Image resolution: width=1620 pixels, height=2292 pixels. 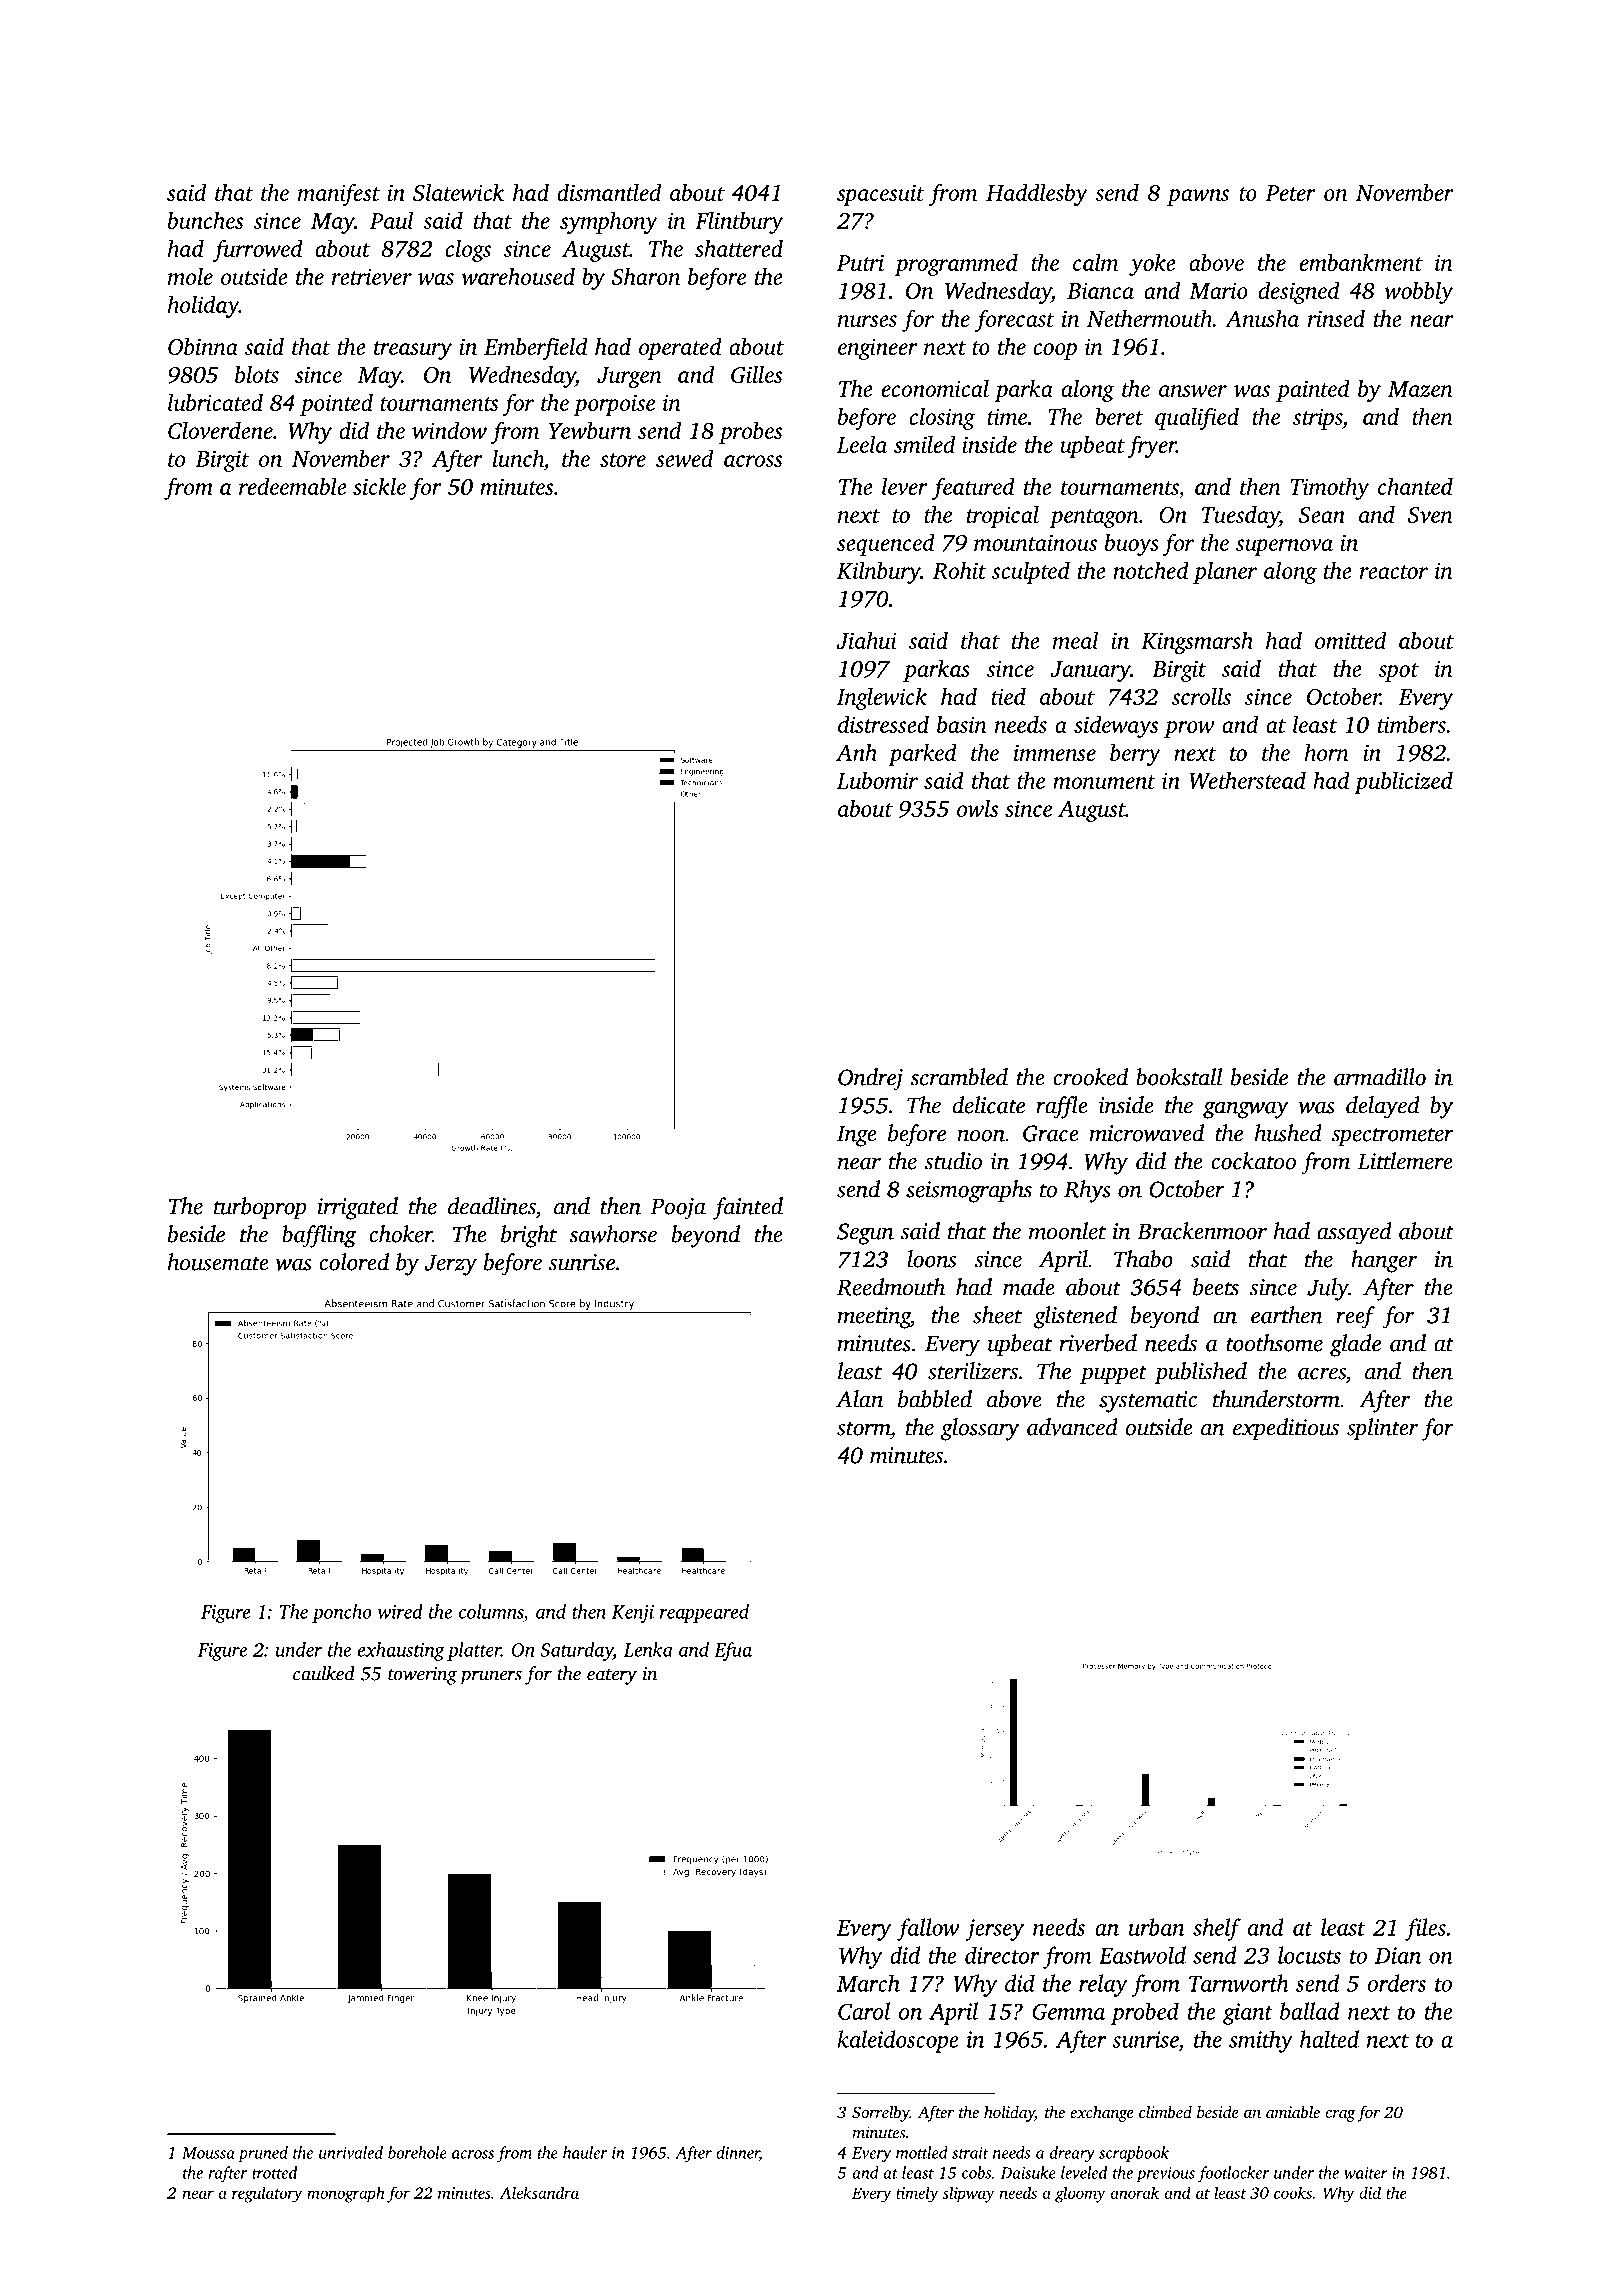 I want to click on irrigated, so click(x=358, y=1208).
